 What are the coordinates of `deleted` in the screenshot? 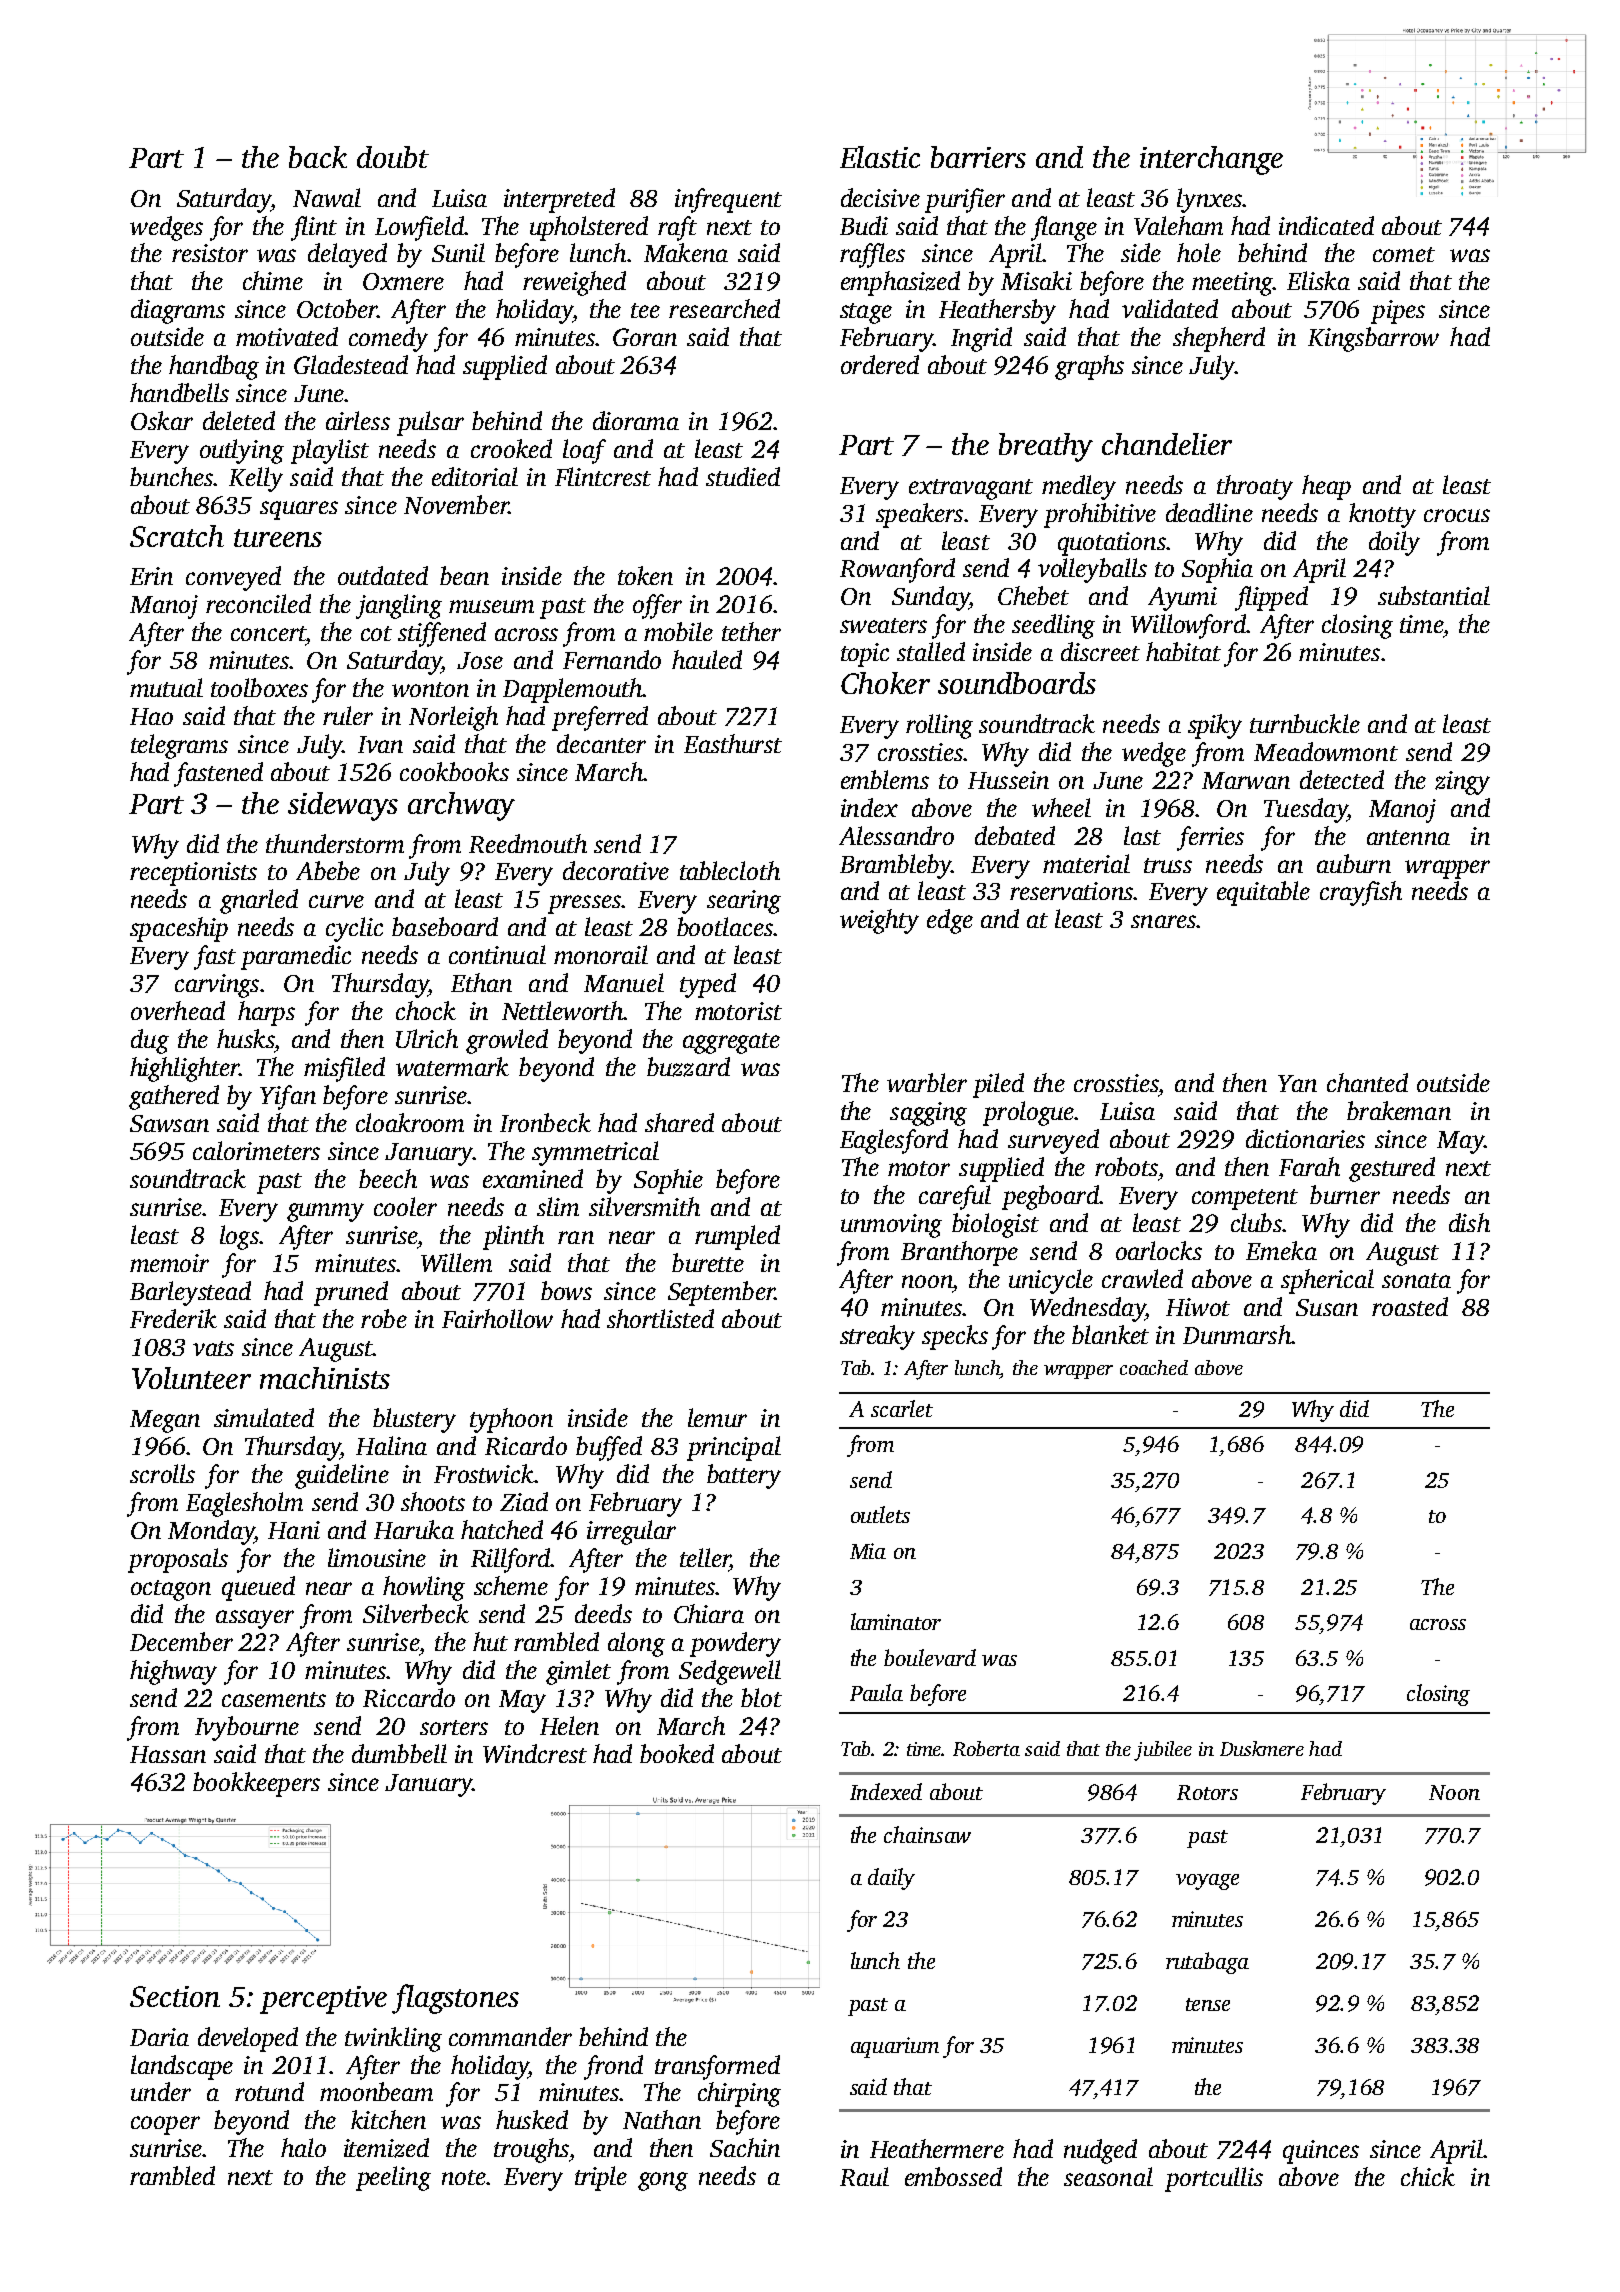 It's located at (239, 420).
